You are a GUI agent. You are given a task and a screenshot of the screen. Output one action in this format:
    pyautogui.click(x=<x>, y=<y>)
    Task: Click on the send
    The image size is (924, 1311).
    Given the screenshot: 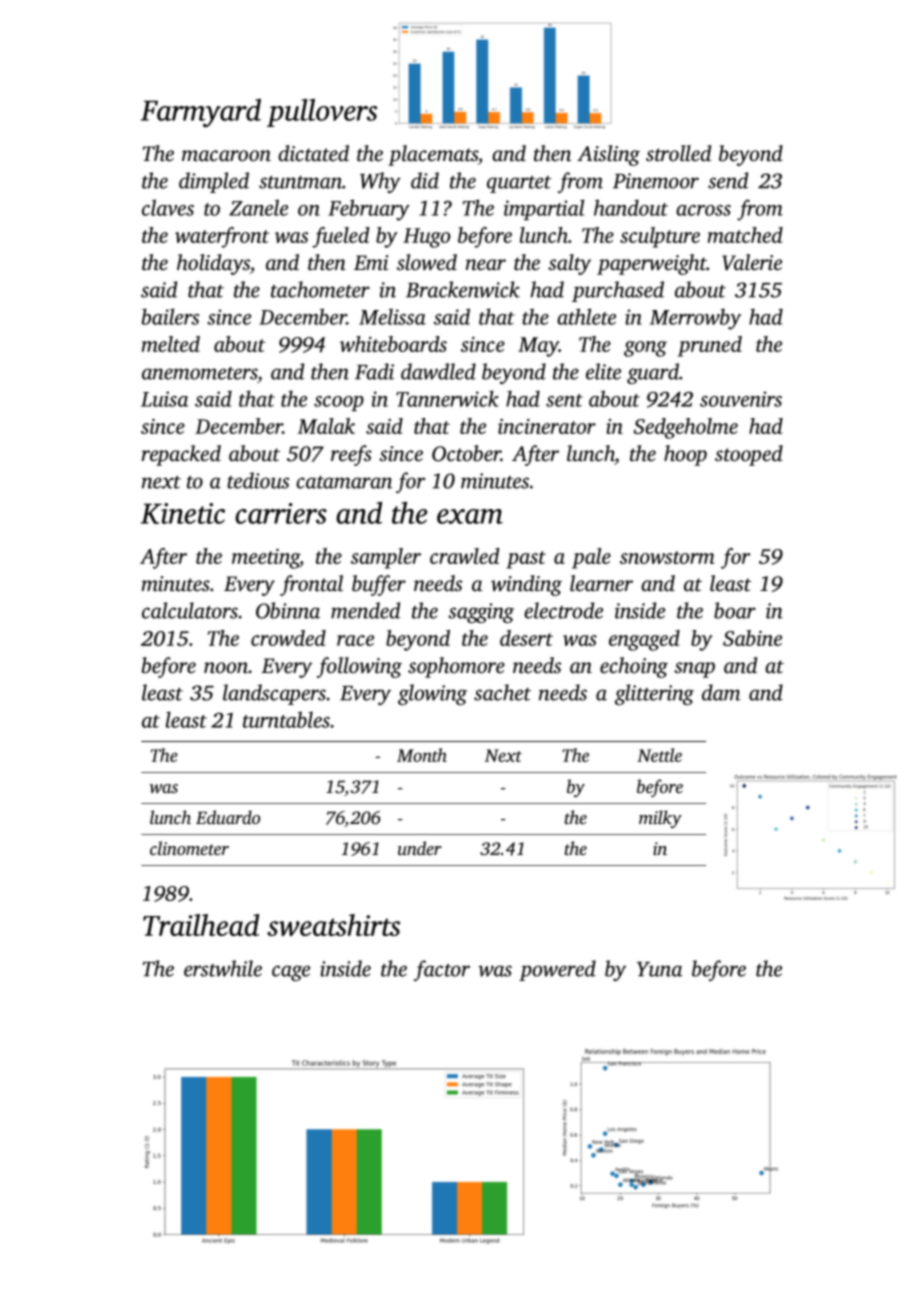 What is the action you would take?
    pyautogui.click(x=728, y=180)
